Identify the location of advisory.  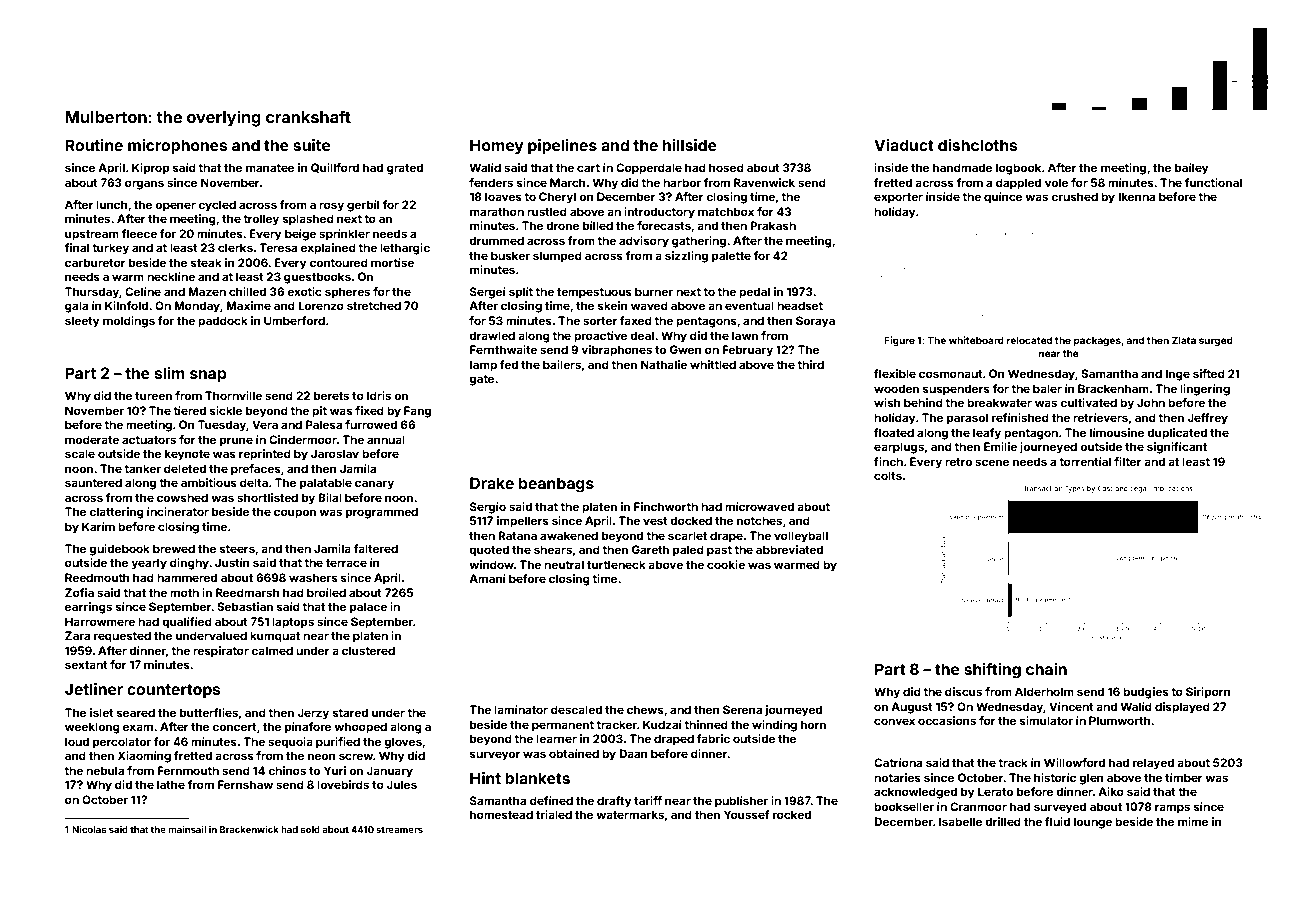
(644, 242).
